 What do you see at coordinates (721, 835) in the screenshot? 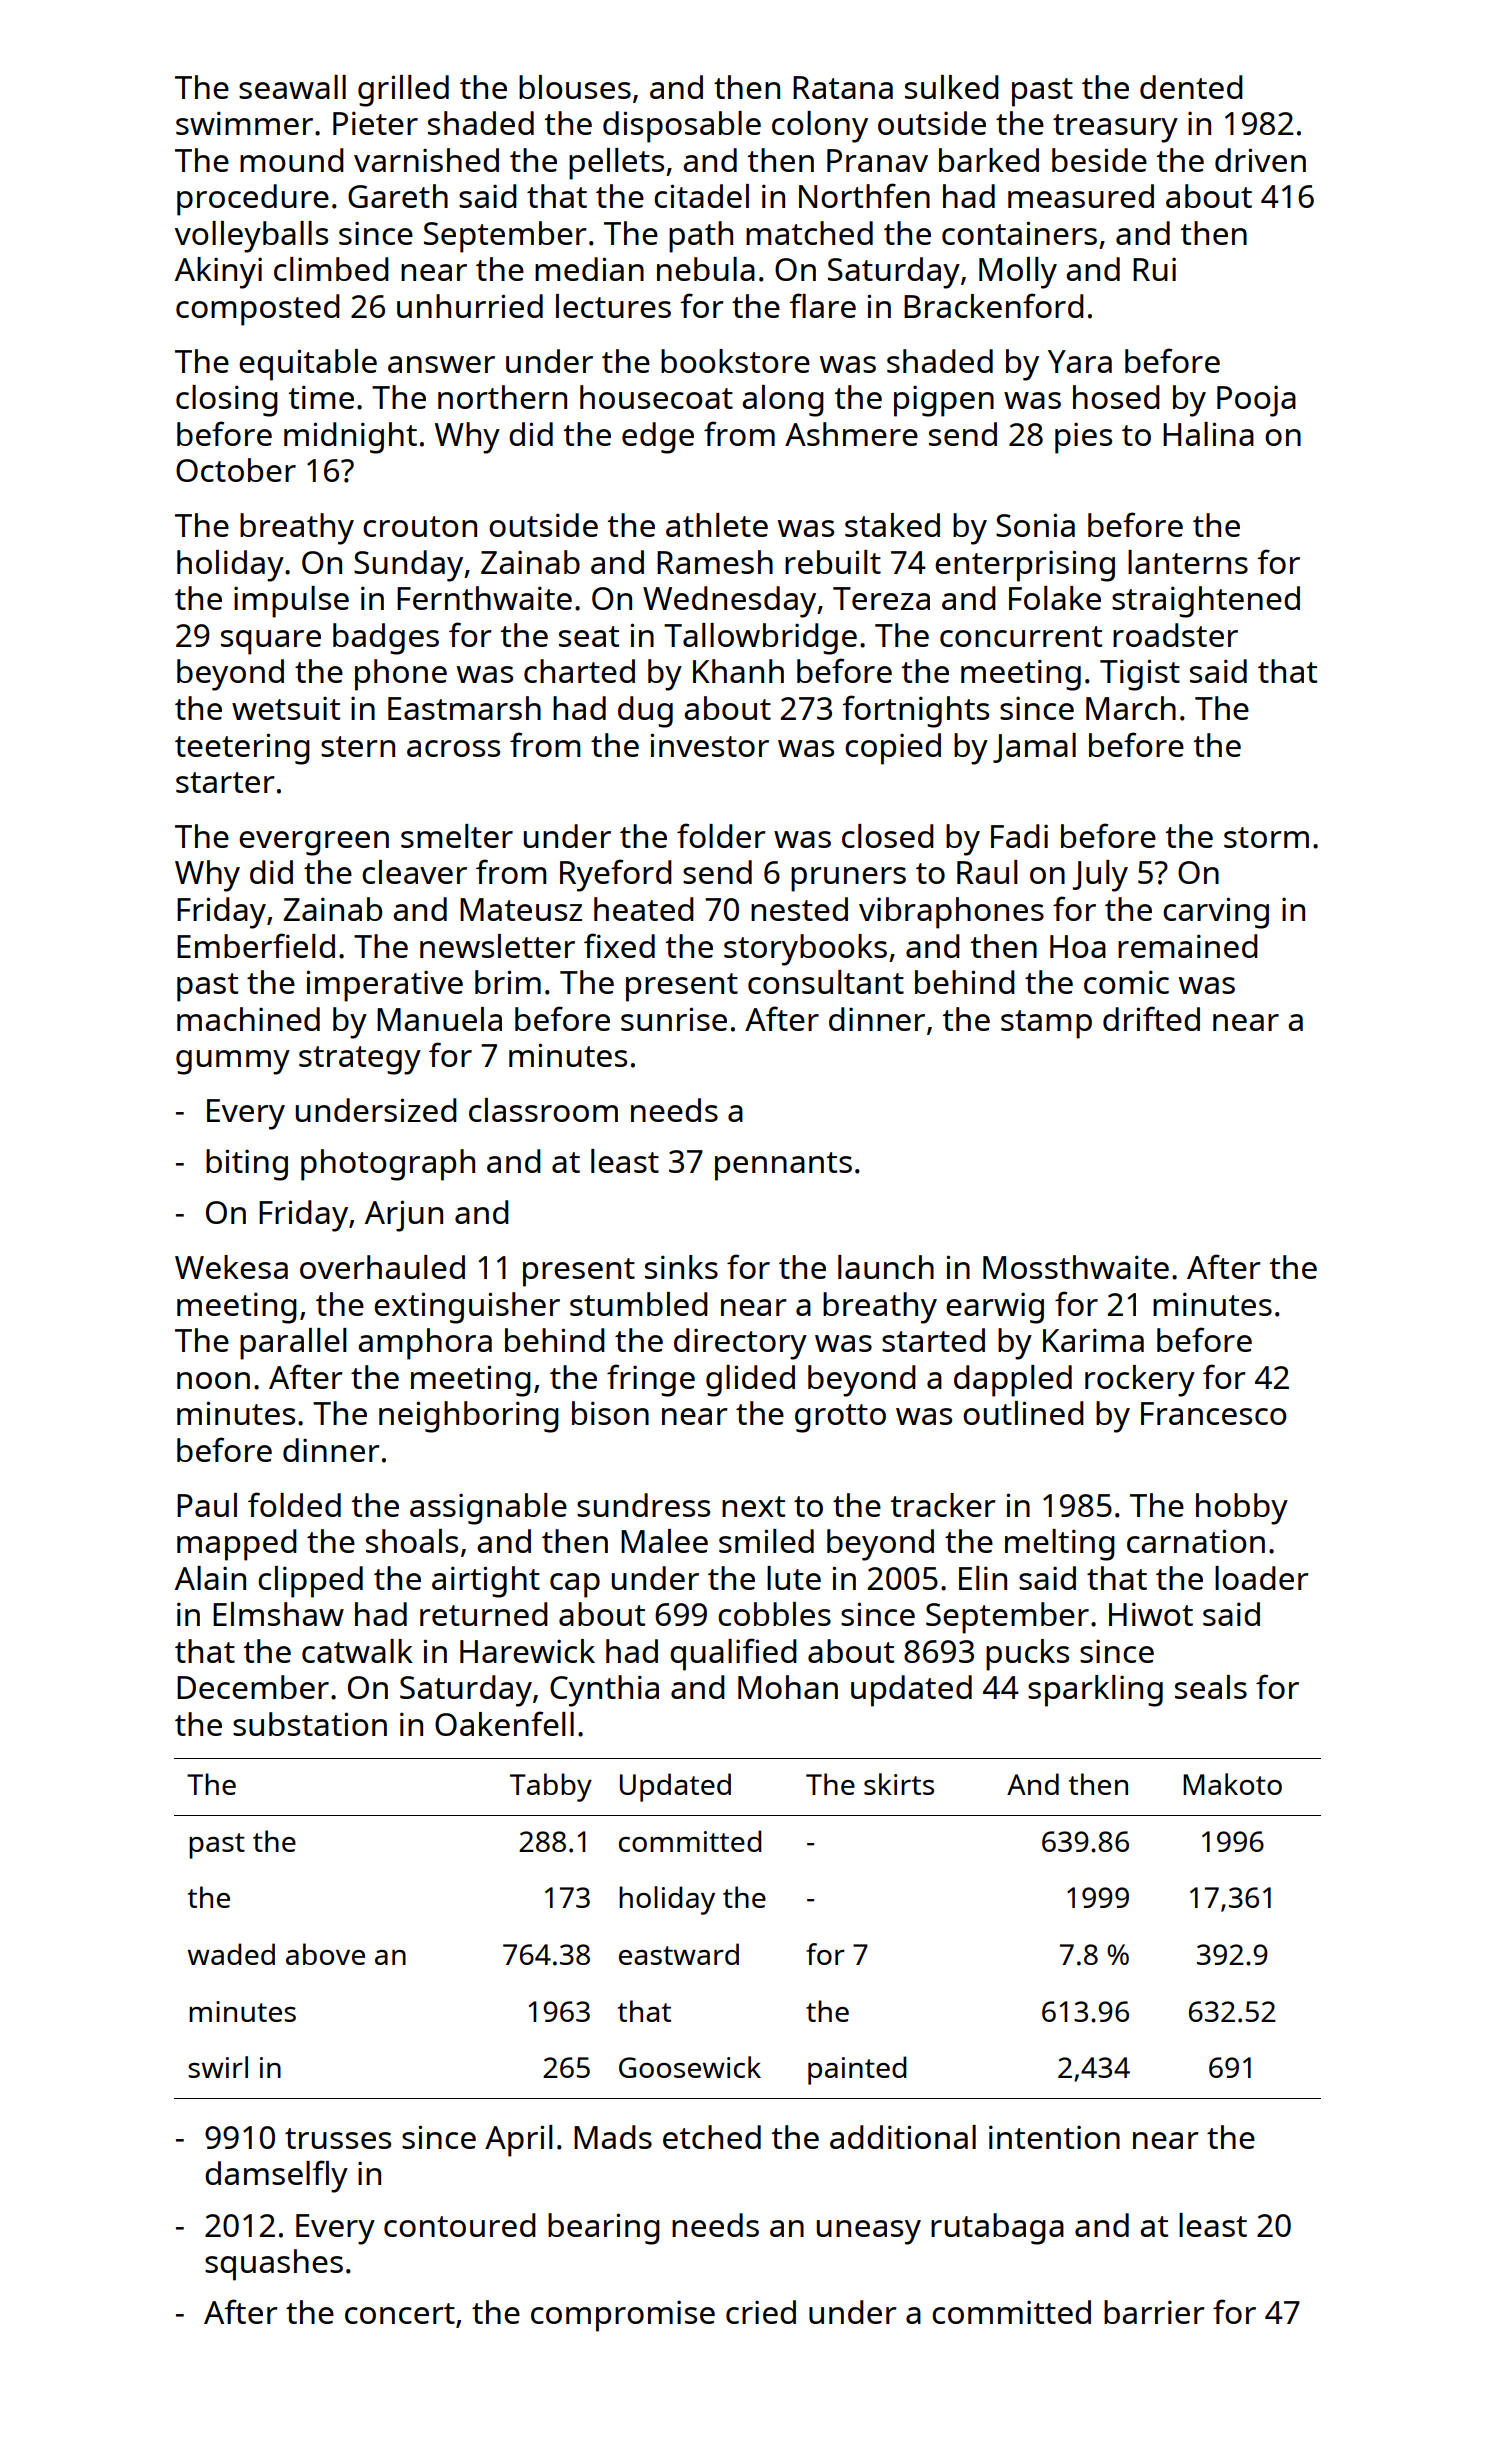
I see `folder` at bounding box center [721, 835].
